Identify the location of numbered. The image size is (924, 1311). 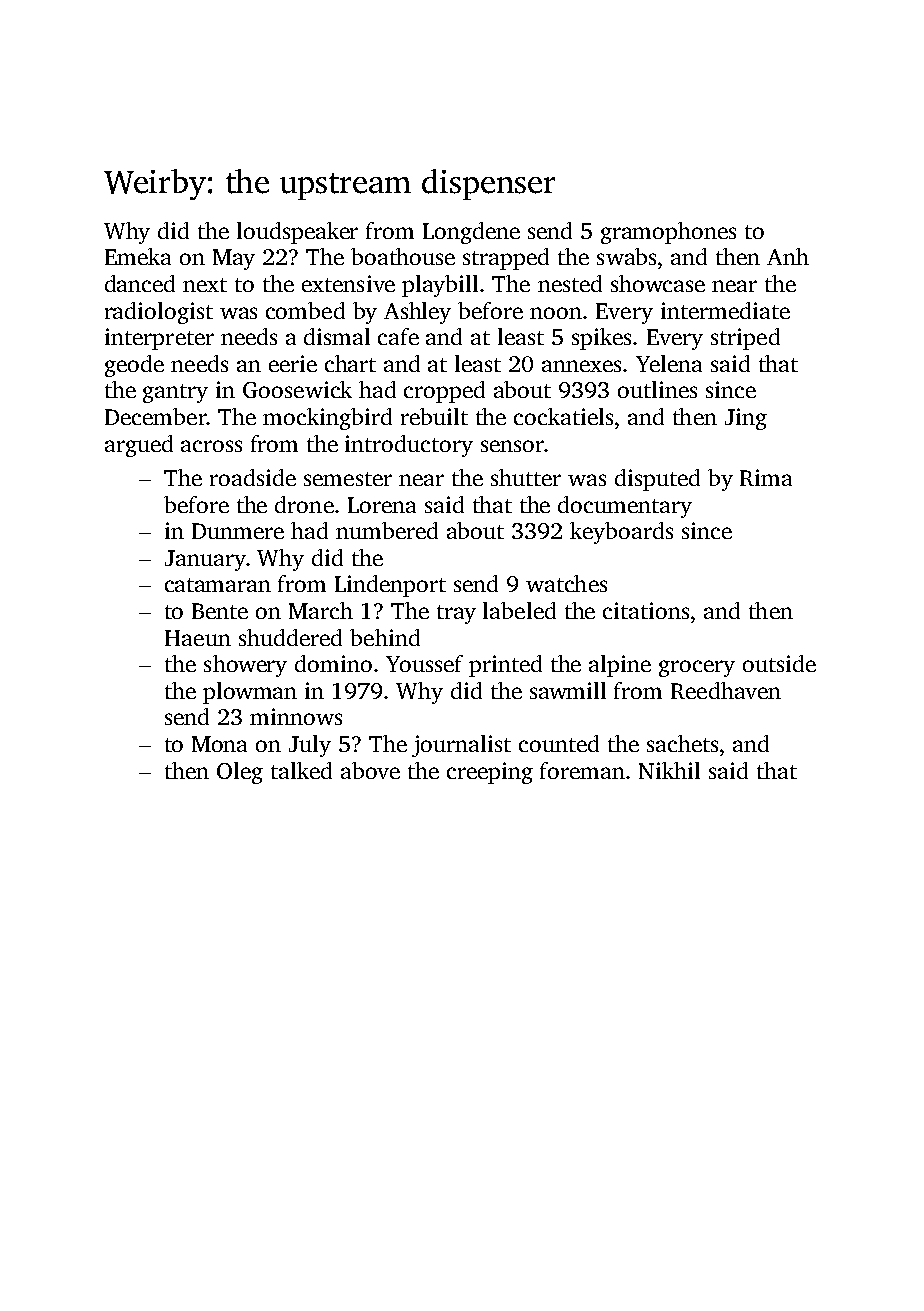
(387, 530).
